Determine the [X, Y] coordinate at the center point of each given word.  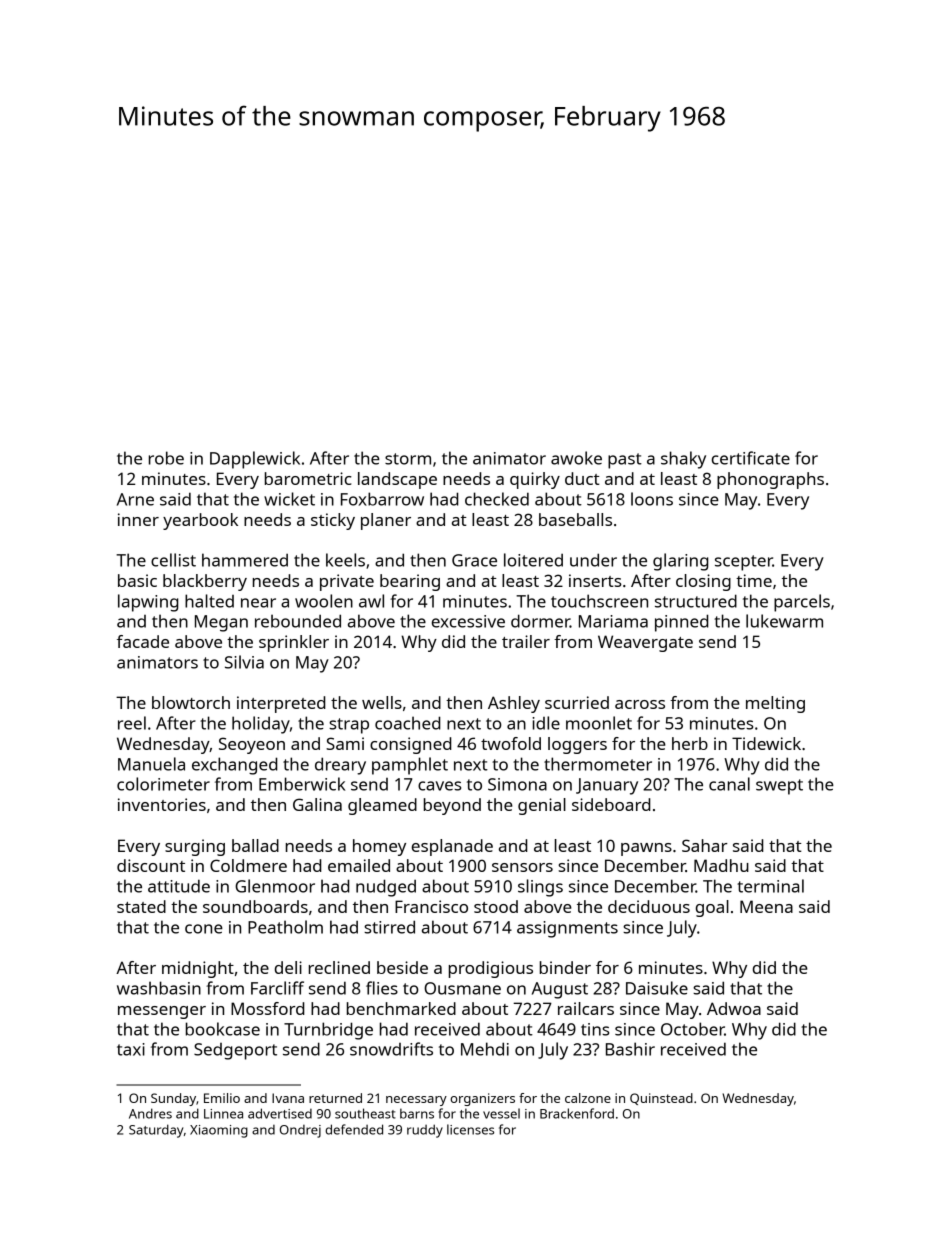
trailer [526, 641]
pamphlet [410, 766]
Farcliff [277, 988]
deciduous [649, 906]
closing [703, 582]
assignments [567, 929]
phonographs [770, 480]
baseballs [575, 519]
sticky [333, 521]
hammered [245, 560]
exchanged [235, 766]
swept [779, 787]
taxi [131, 1049]
